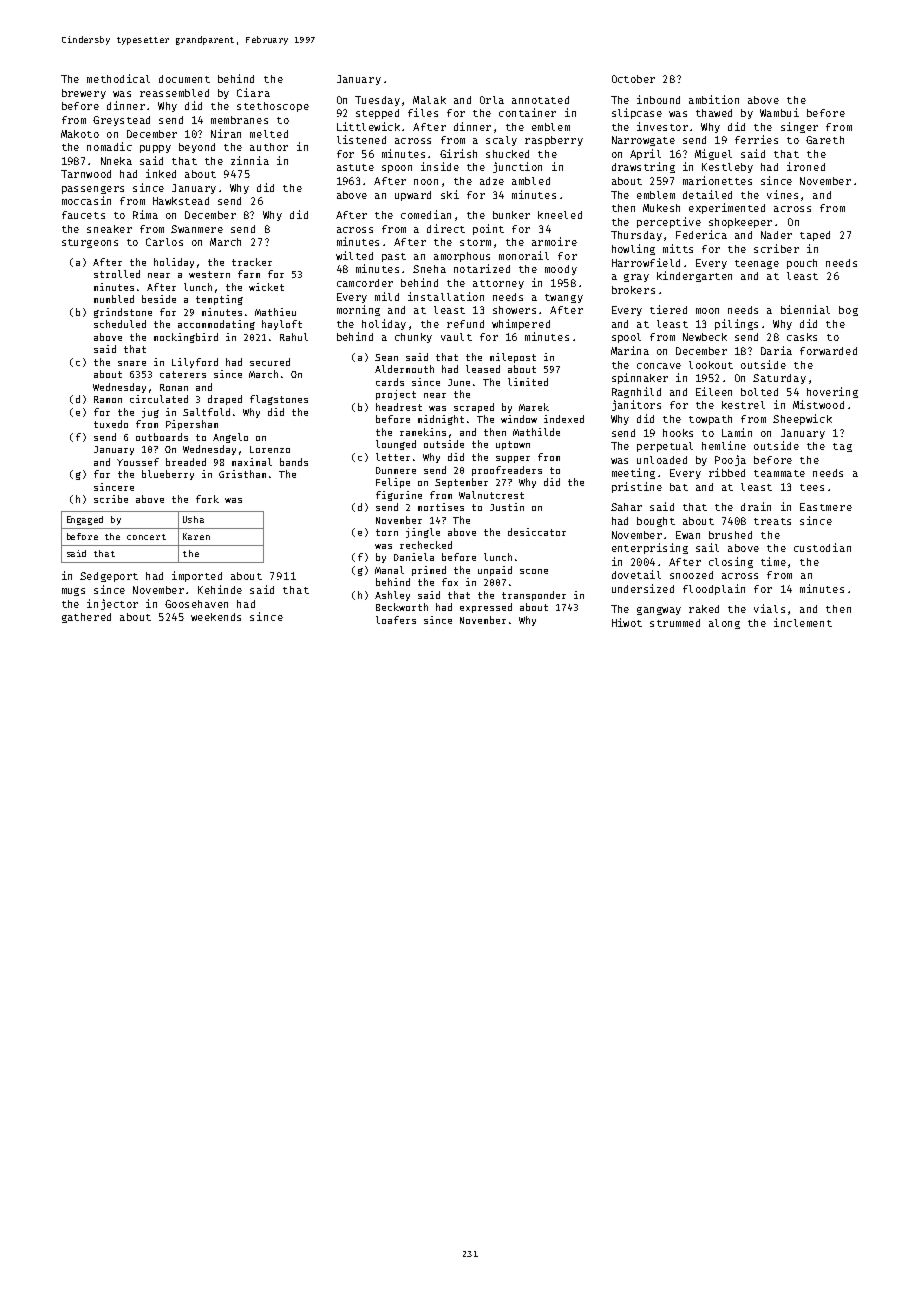 The height and width of the page is (1308, 924). I want to click on October, so click(633, 79).
